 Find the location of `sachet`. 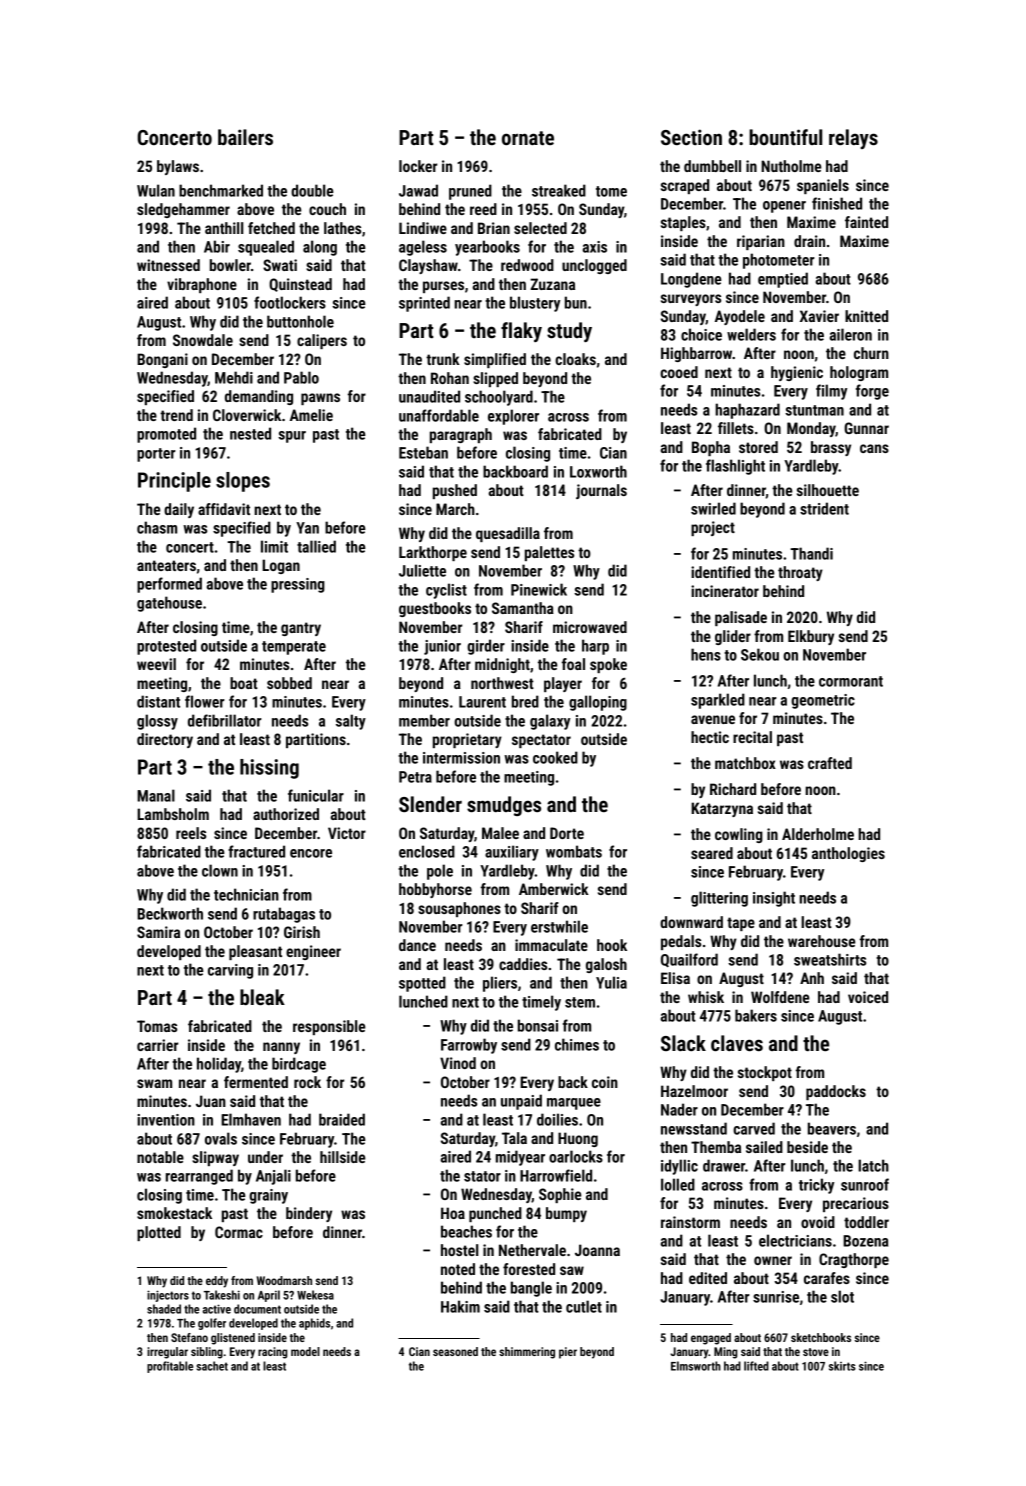

sachet is located at coordinates (212, 1366).
